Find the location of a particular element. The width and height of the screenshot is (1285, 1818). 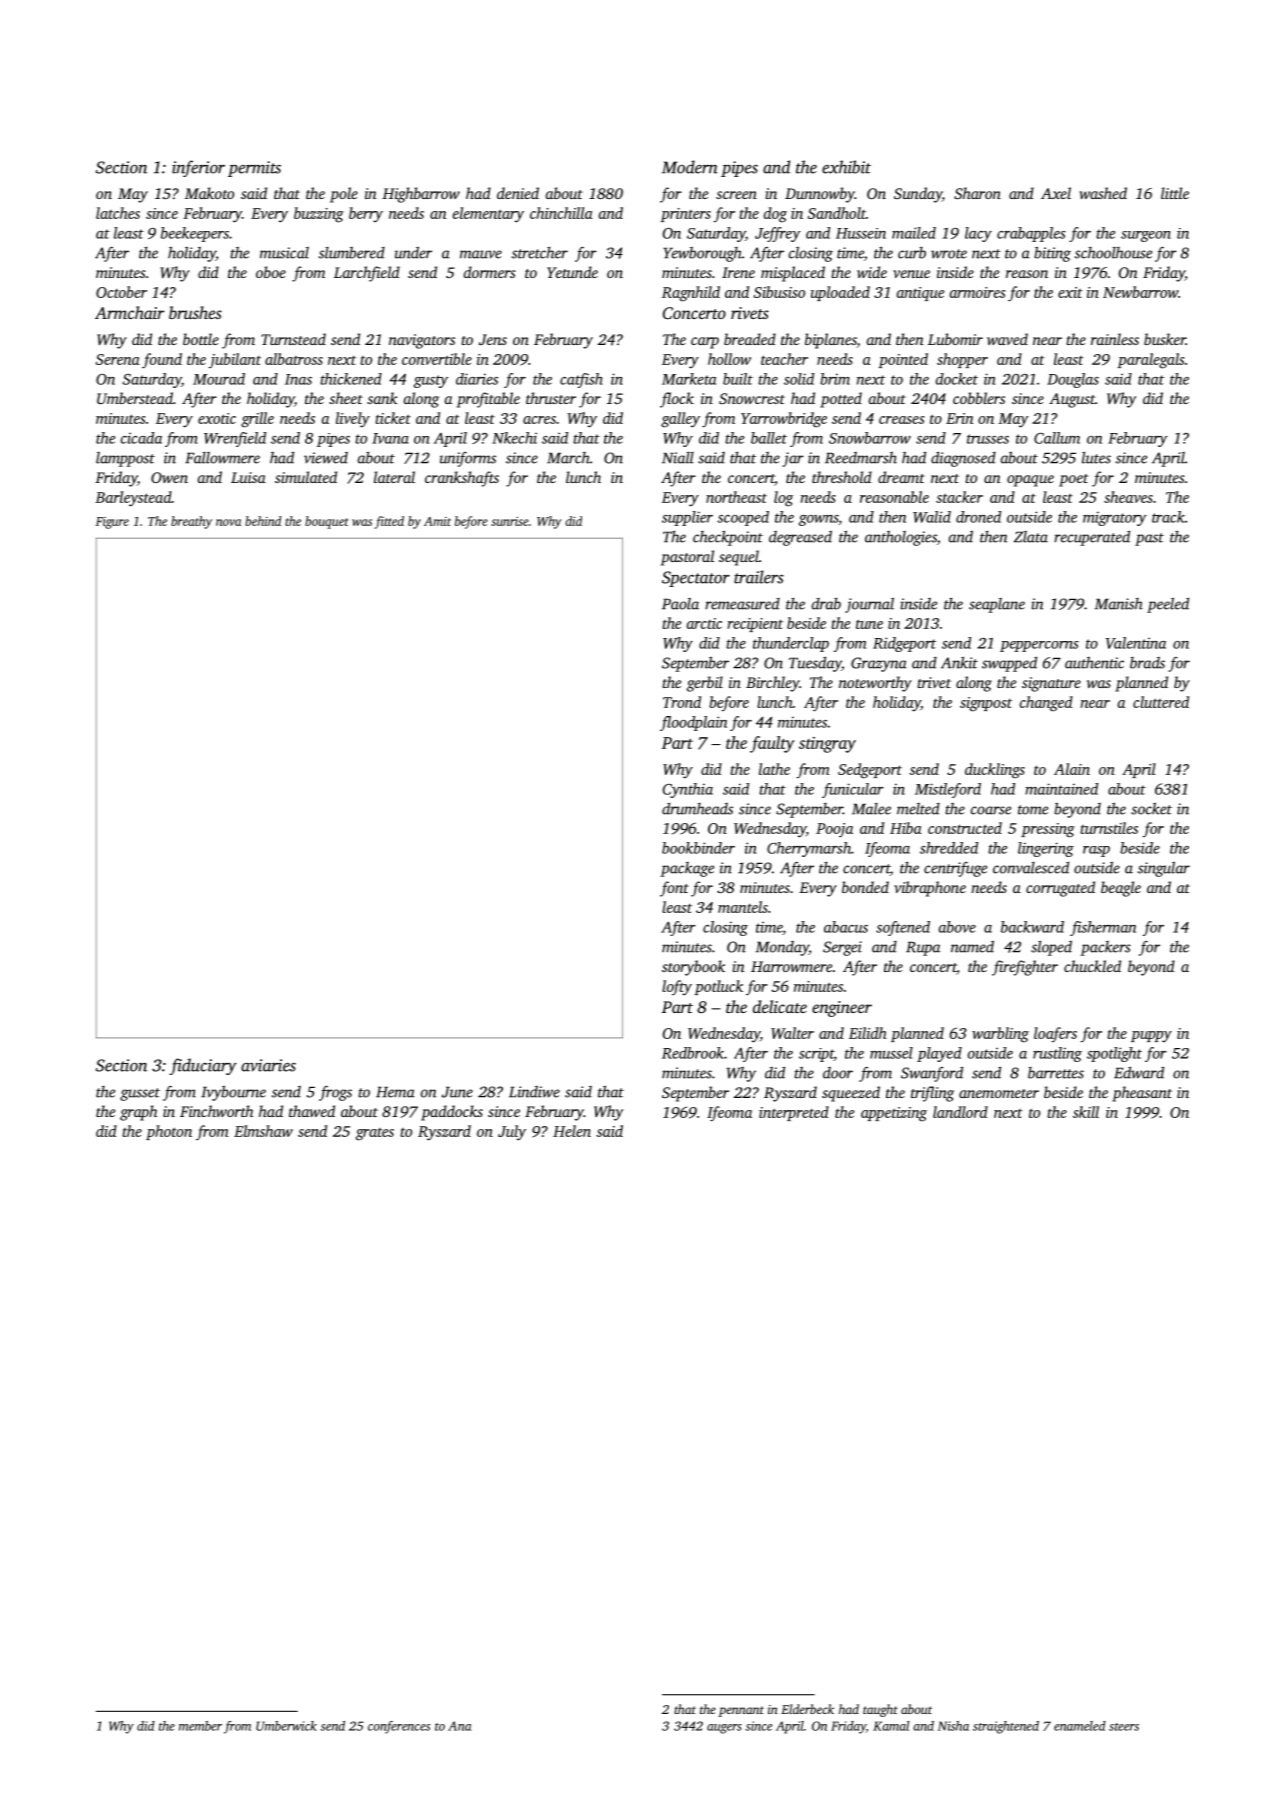

conferences is located at coordinates (399, 1727).
